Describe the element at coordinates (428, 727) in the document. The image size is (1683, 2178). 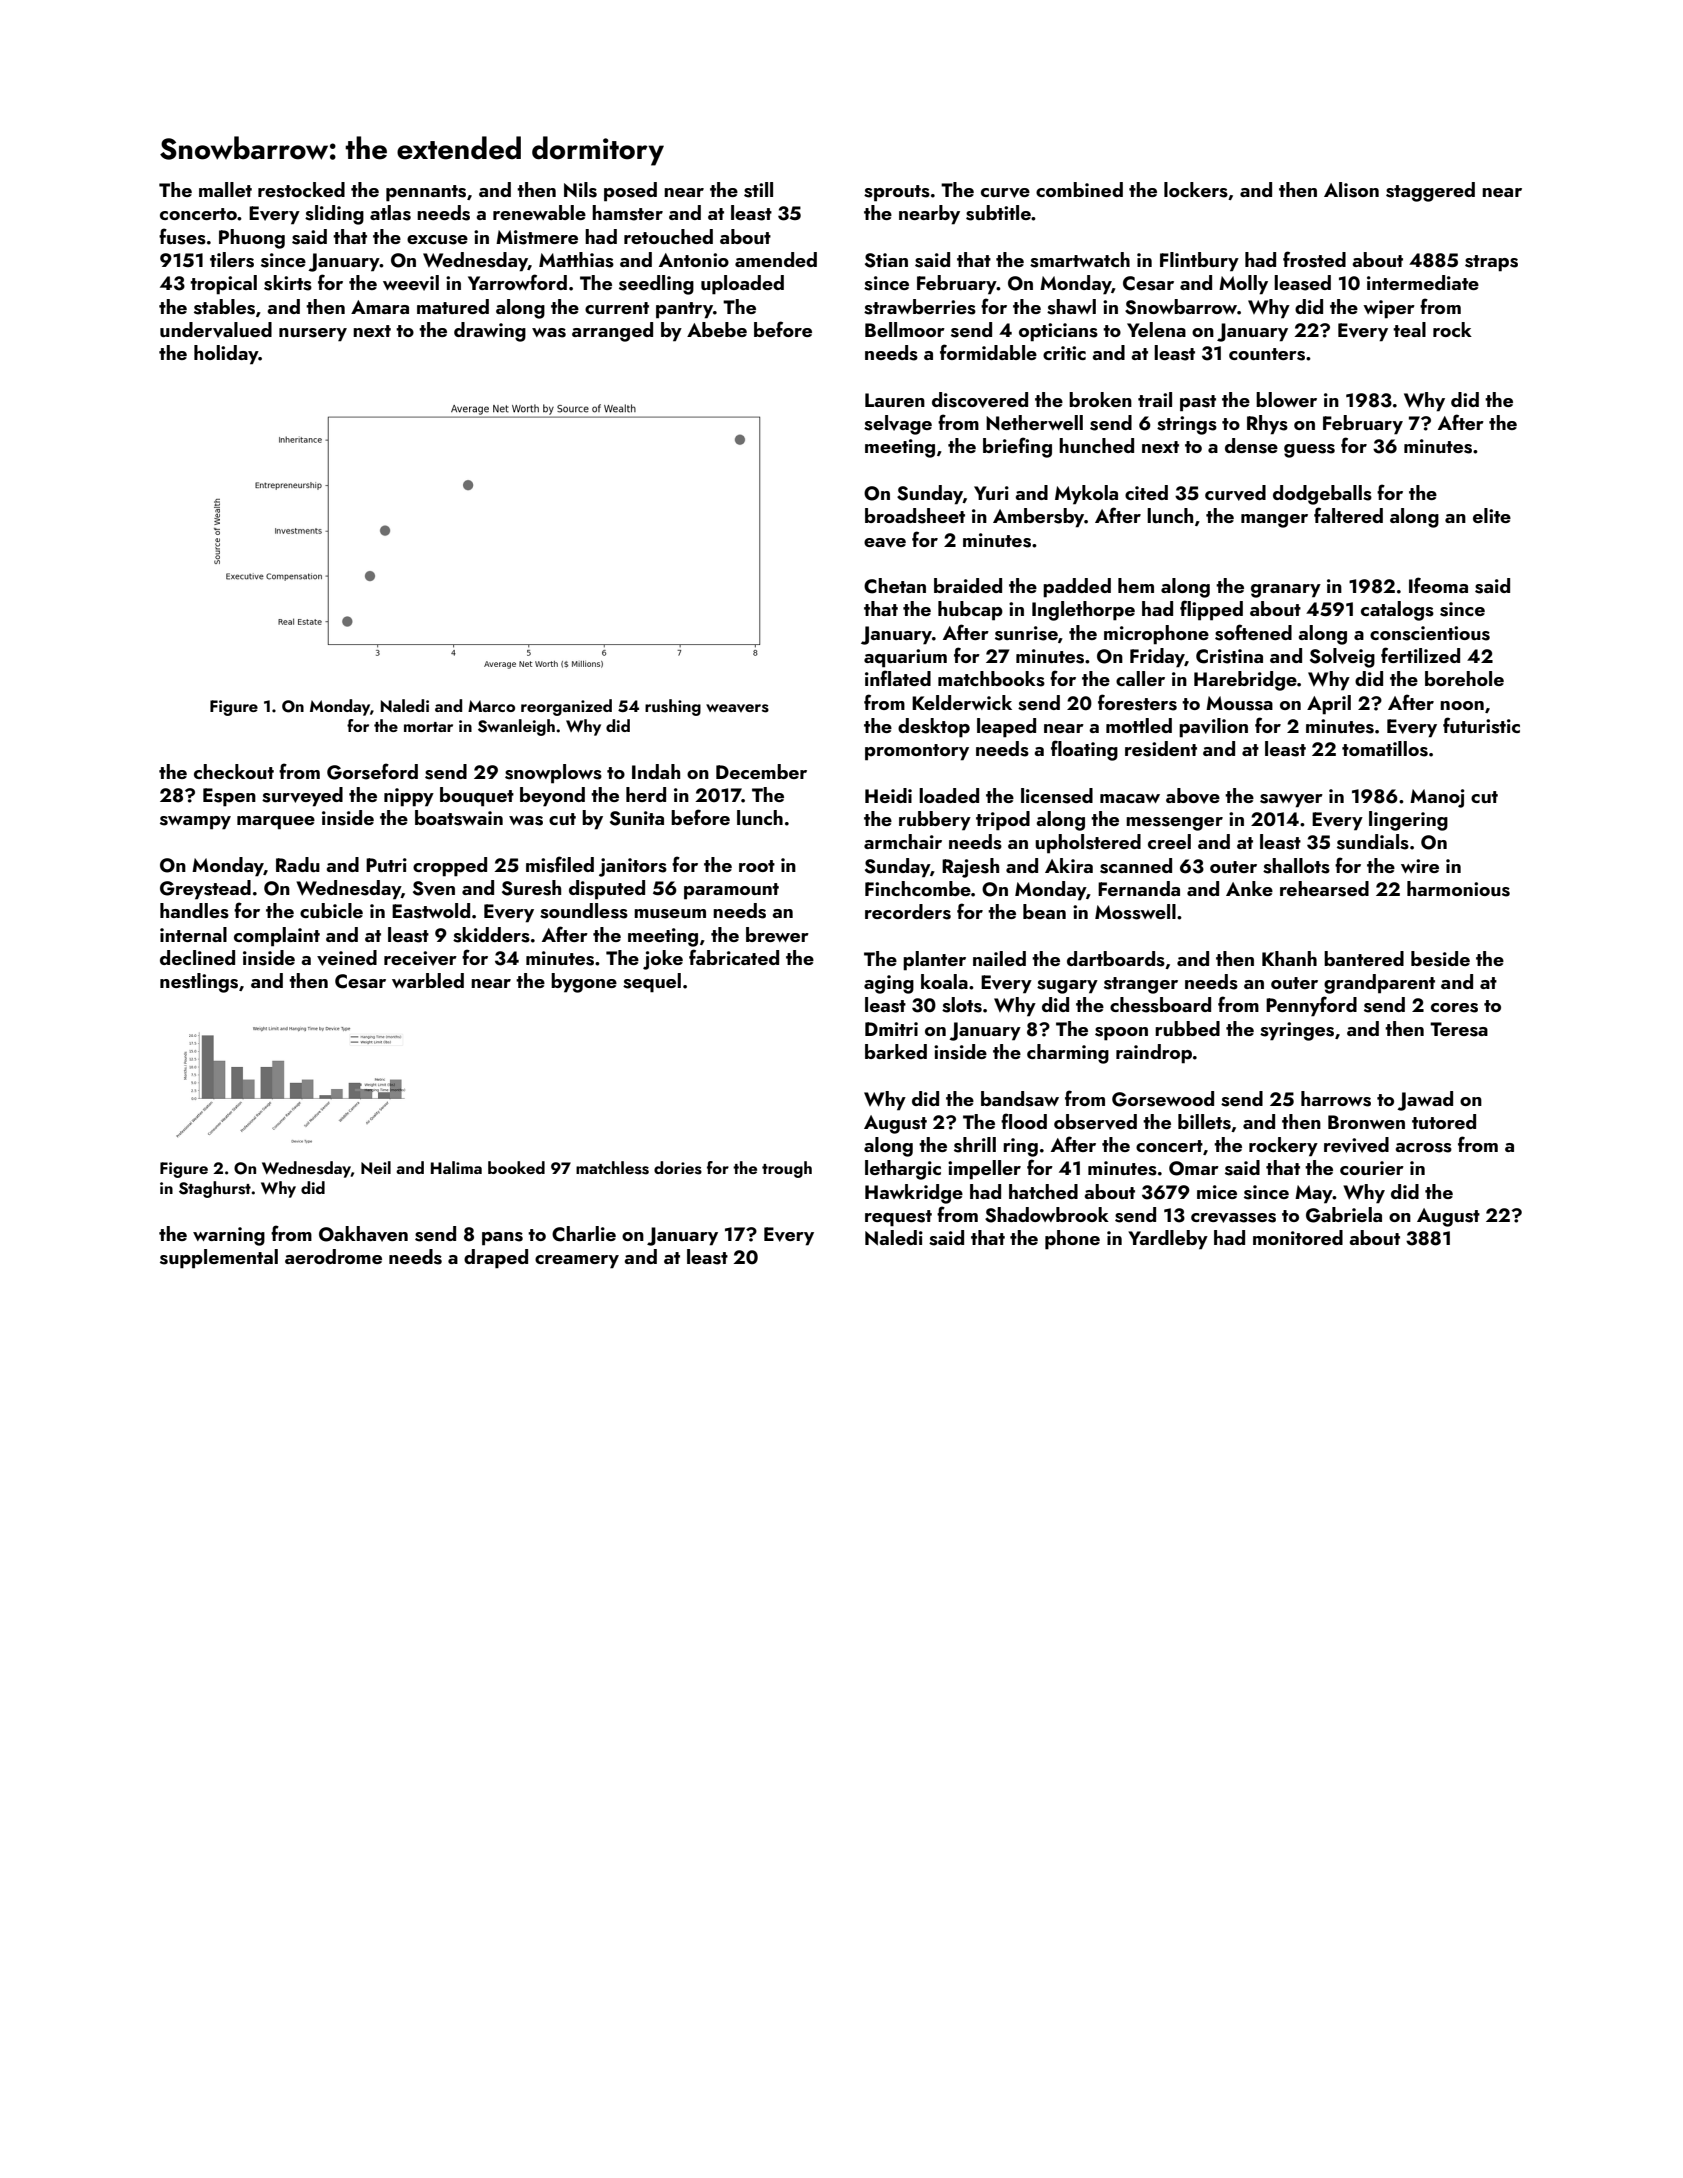
I see `mortar` at that location.
